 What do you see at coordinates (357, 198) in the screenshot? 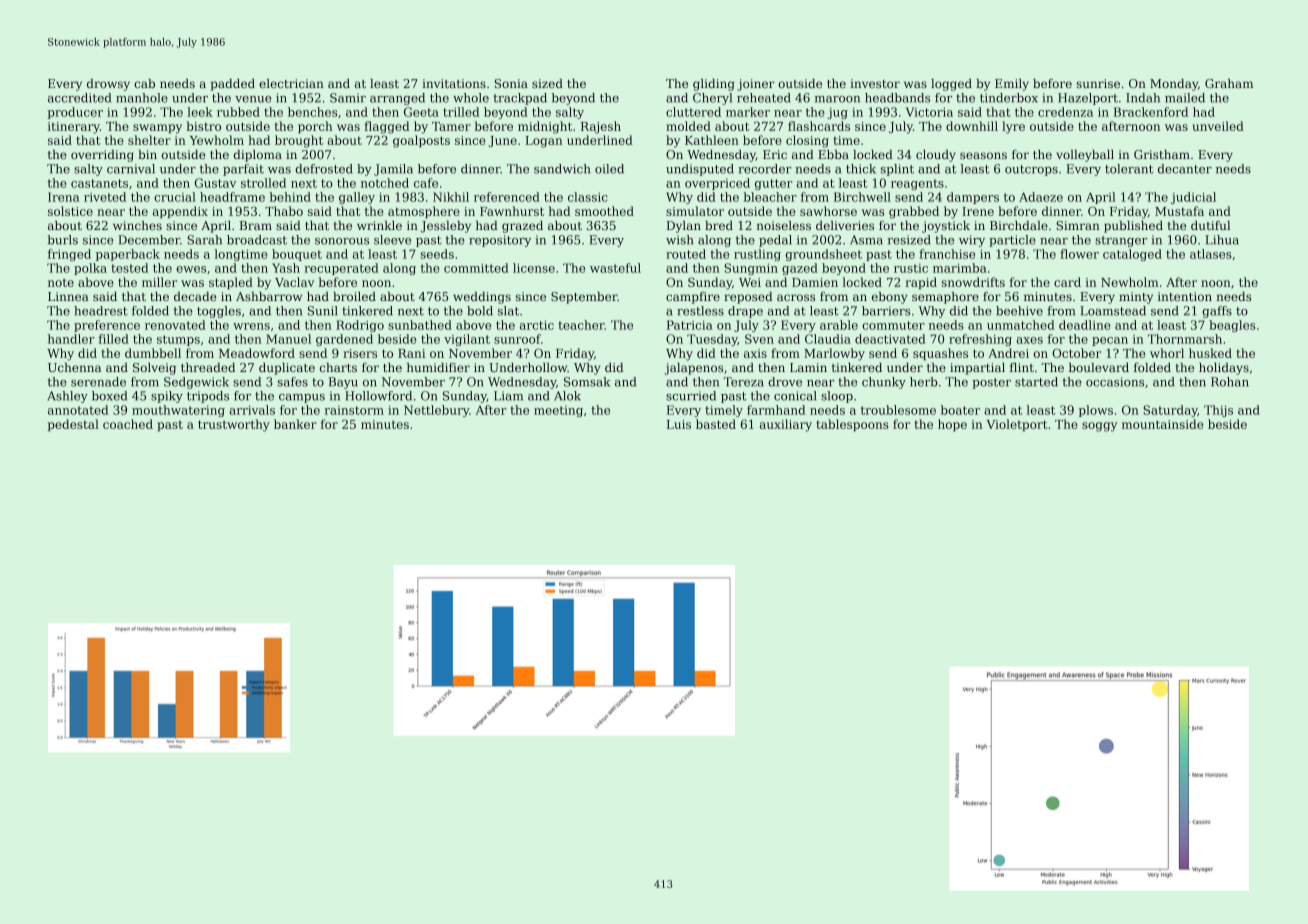
I see `galley` at bounding box center [357, 198].
